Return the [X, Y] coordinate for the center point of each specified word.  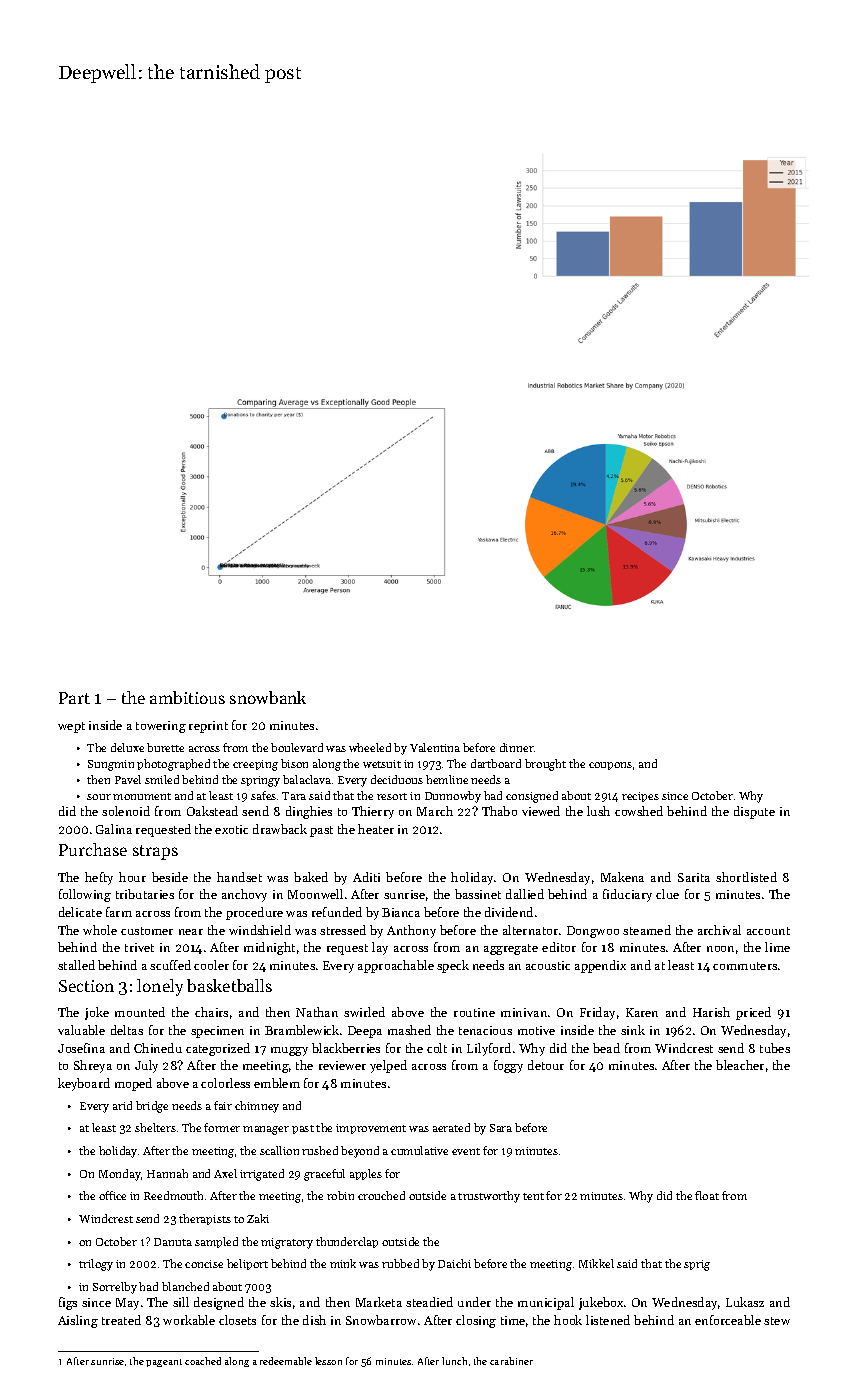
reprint [208, 727]
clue [667, 894]
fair [223, 1105]
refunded [337, 912]
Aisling [78, 1321]
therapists [205, 1219]
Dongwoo [593, 932]
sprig [697, 1265]
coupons [610, 766]
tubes [775, 1048]
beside [170, 877]
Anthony [411, 931]
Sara [501, 1128]
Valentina [435, 747]
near [191, 932]
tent [533, 1196]
